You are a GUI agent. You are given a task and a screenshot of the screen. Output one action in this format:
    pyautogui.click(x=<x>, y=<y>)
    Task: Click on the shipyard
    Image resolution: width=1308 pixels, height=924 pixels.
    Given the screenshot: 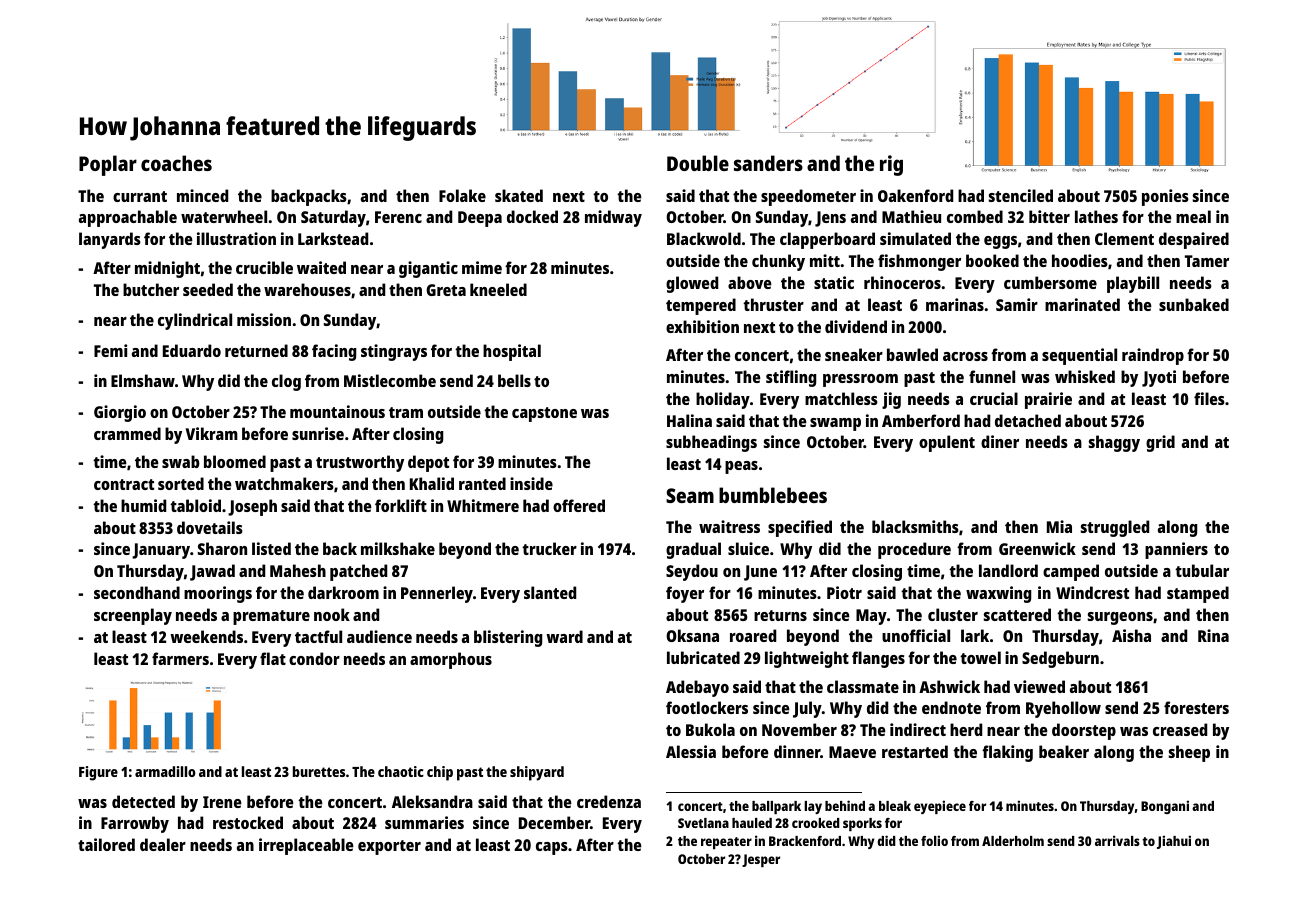 What is the action you would take?
    pyautogui.click(x=537, y=773)
